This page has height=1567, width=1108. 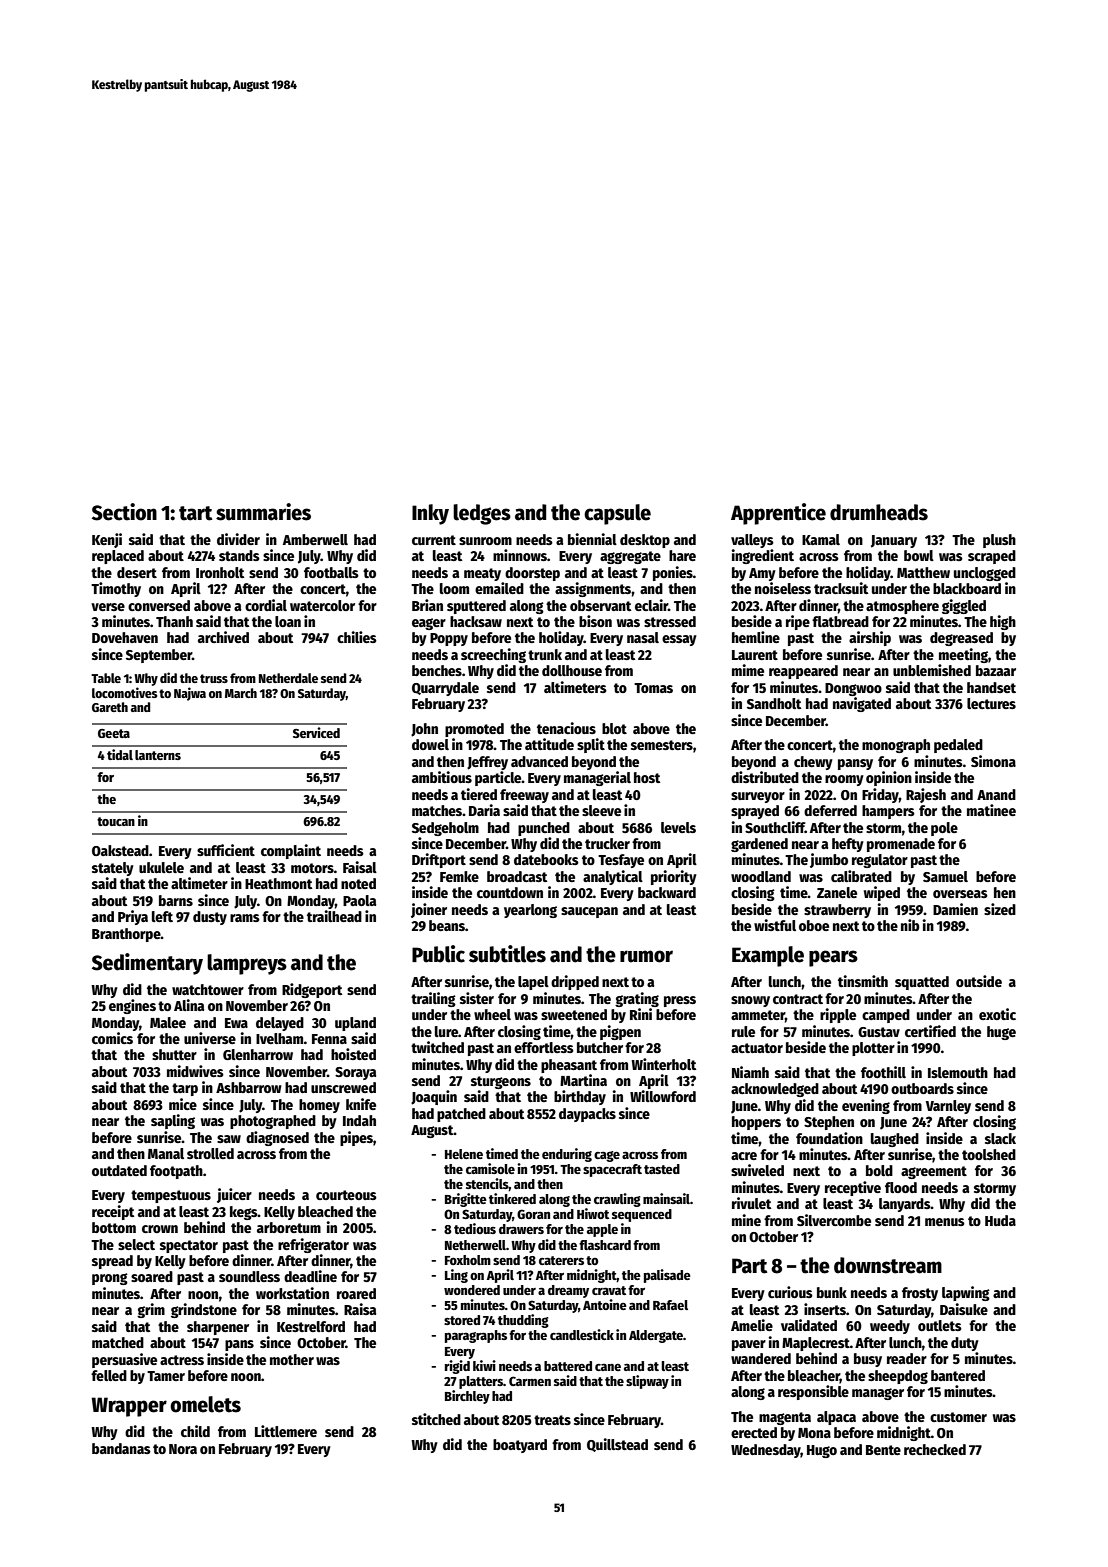 I want to click on assignments, so click(x=593, y=589).
